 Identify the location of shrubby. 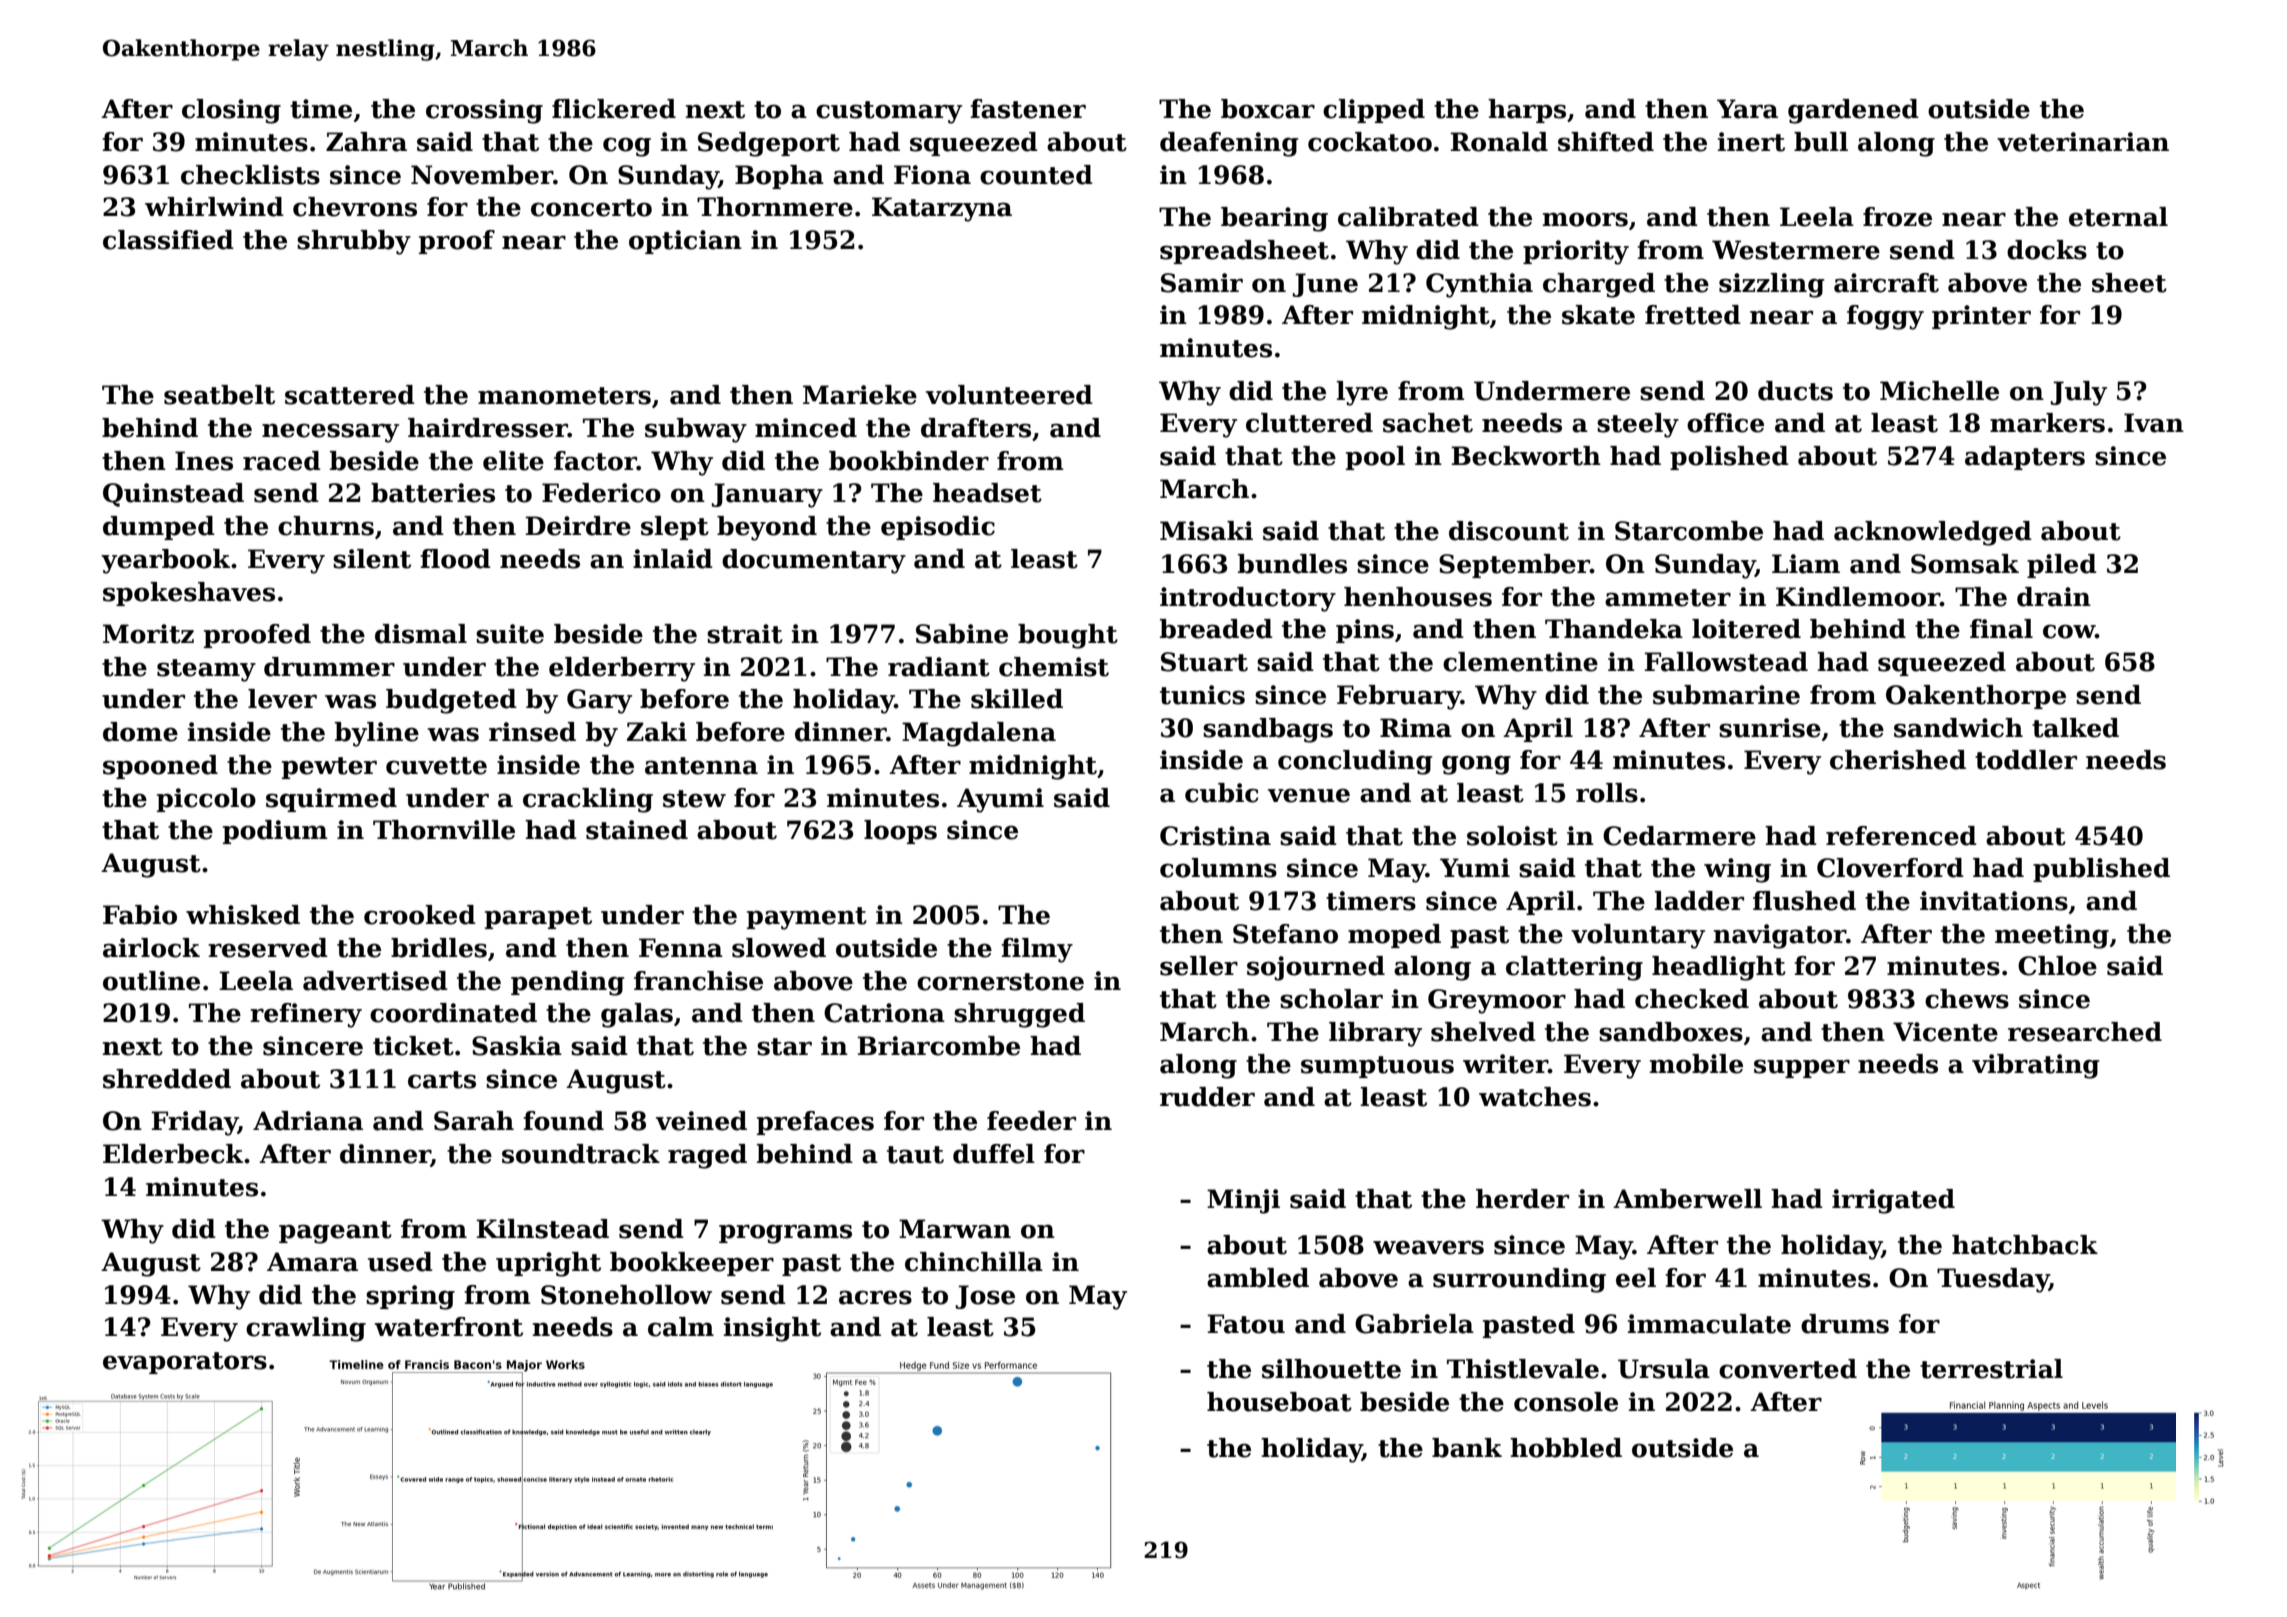
(354, 242).
